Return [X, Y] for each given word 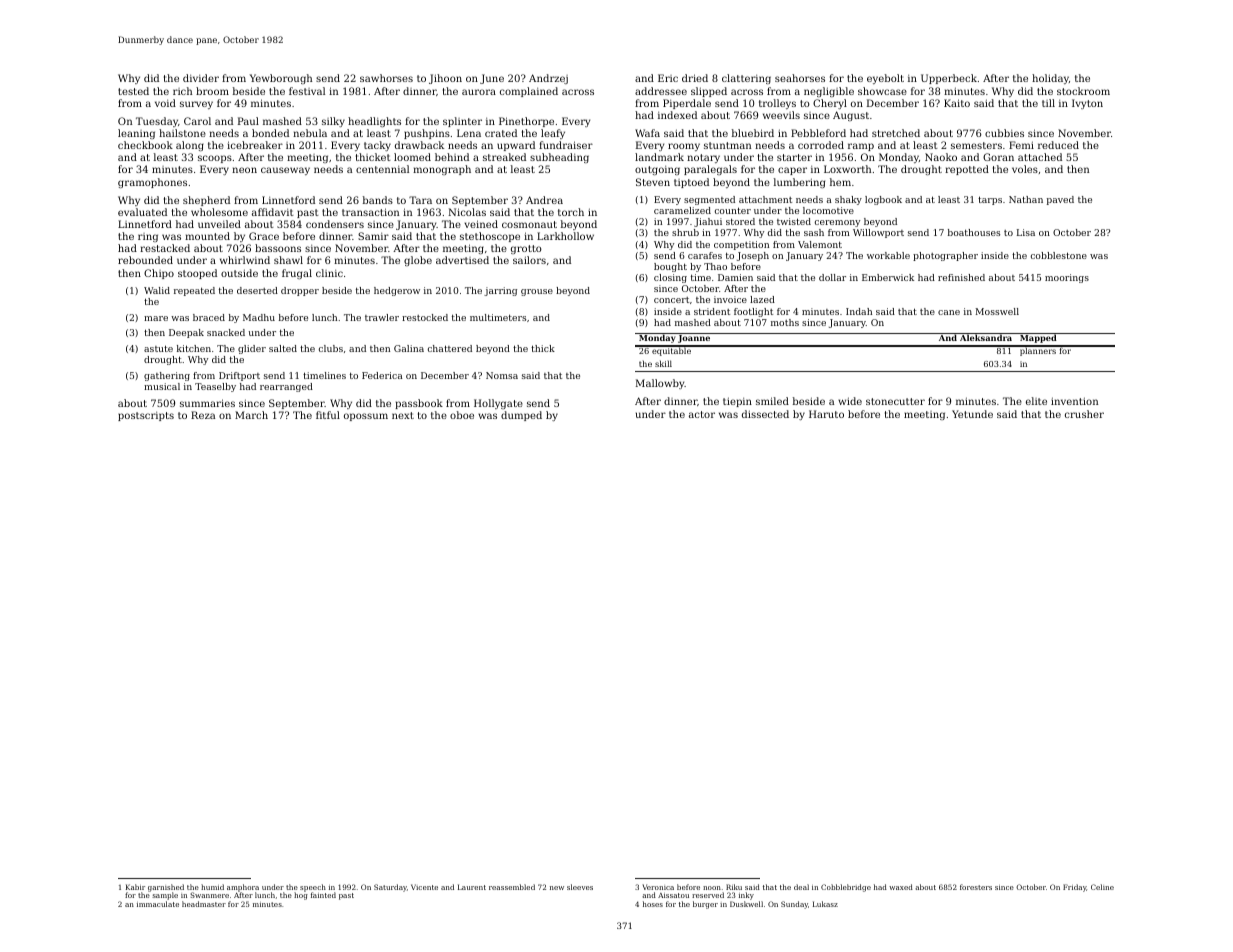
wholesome [219, 212]
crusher [1084, 414]
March [251, 415]
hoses [653, 904]
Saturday [390, 888]
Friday [1075, 888]
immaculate [158, 904]
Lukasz [825, 904]
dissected [765, 414]
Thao [715, 266]
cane [949, 312]
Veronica [658, 887]
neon [244, 170]
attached [1040, 157]
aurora [479, 92]
